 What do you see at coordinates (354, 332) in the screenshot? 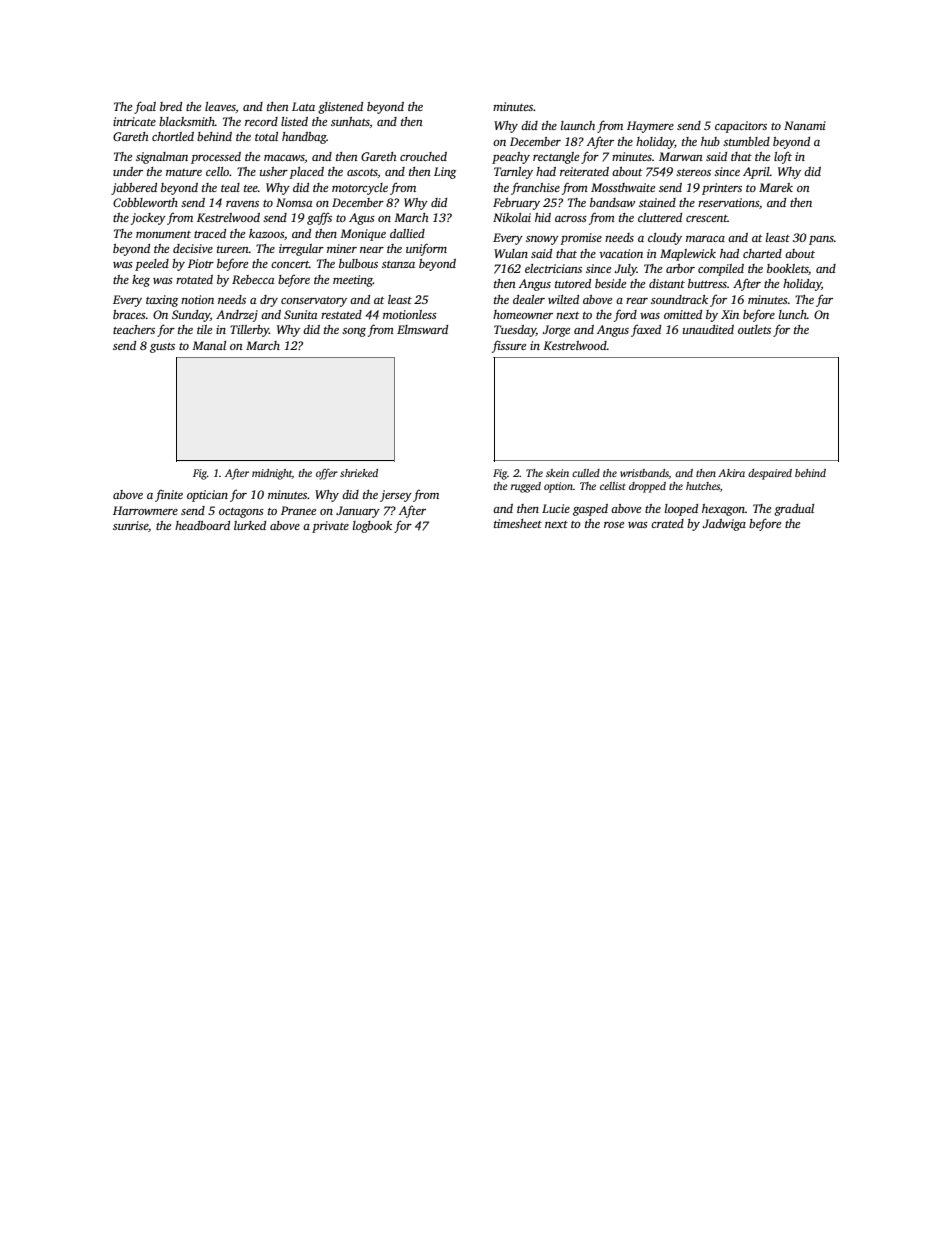
I see `song` at bounding box center [354, 332].
